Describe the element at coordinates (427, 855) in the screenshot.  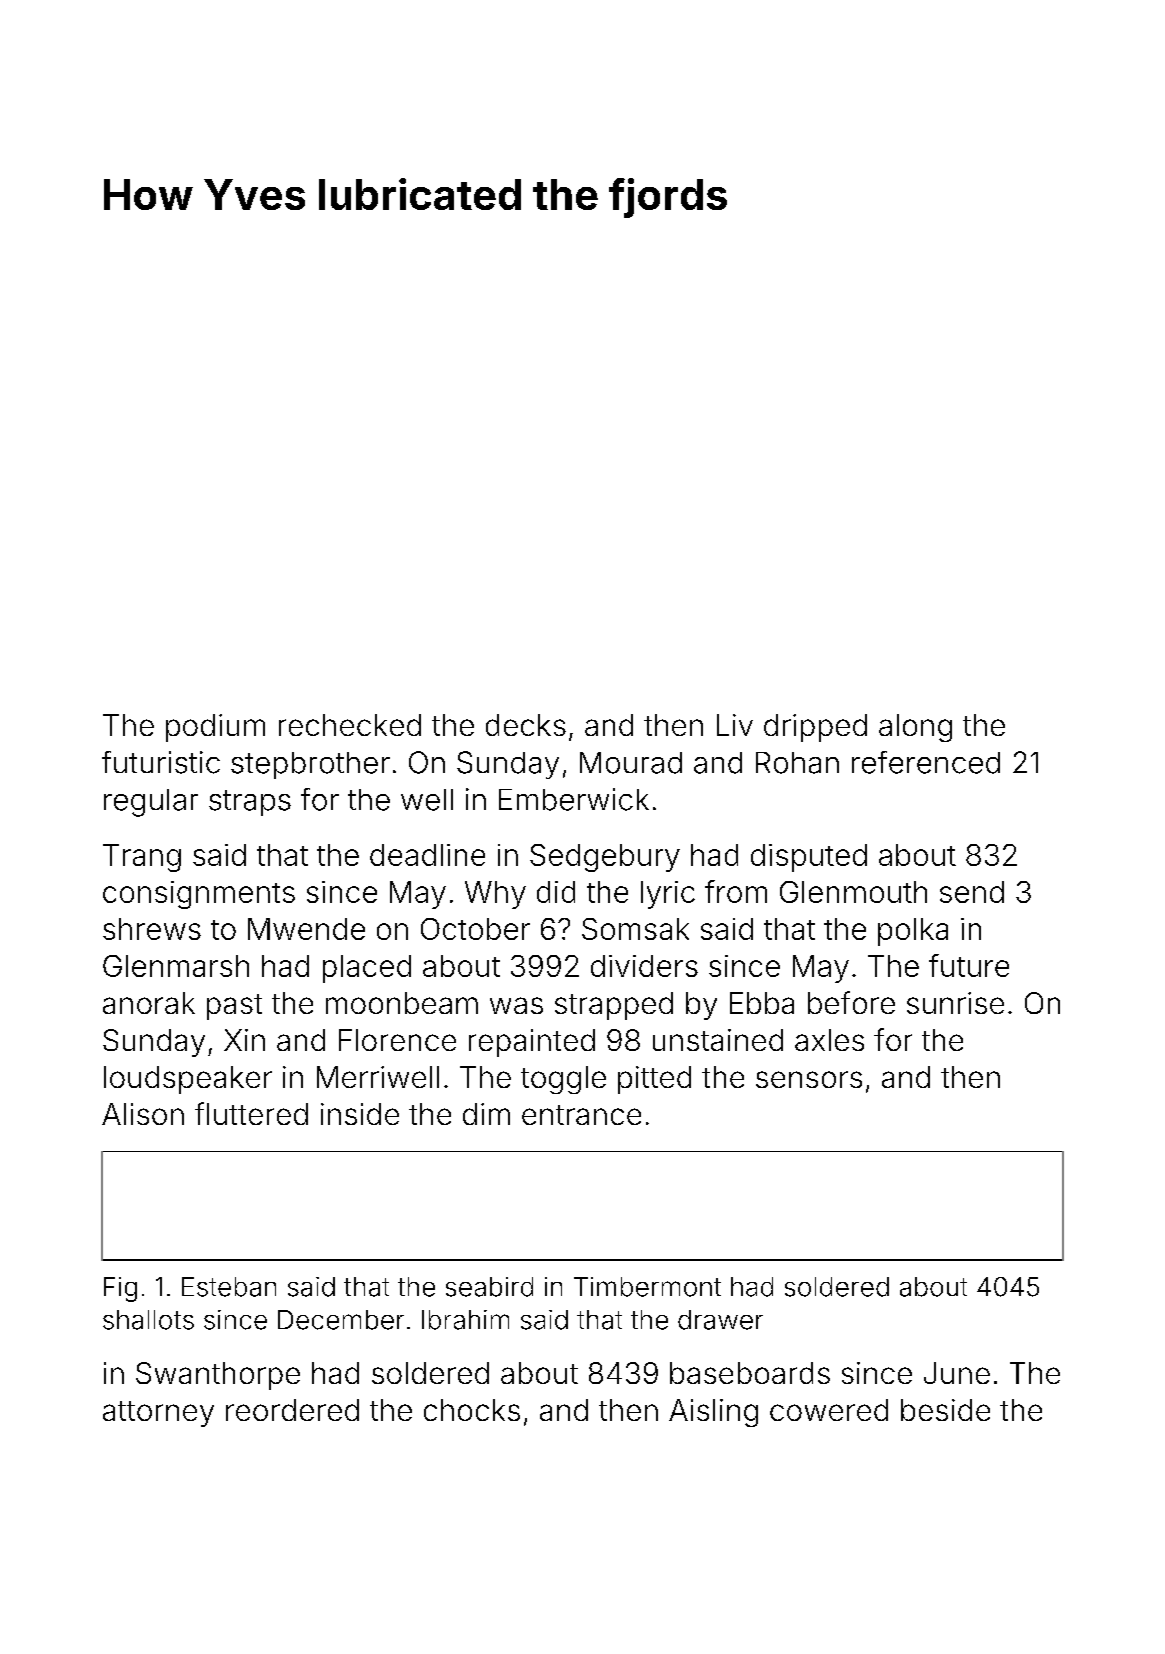
I see `deadline` at that location.
